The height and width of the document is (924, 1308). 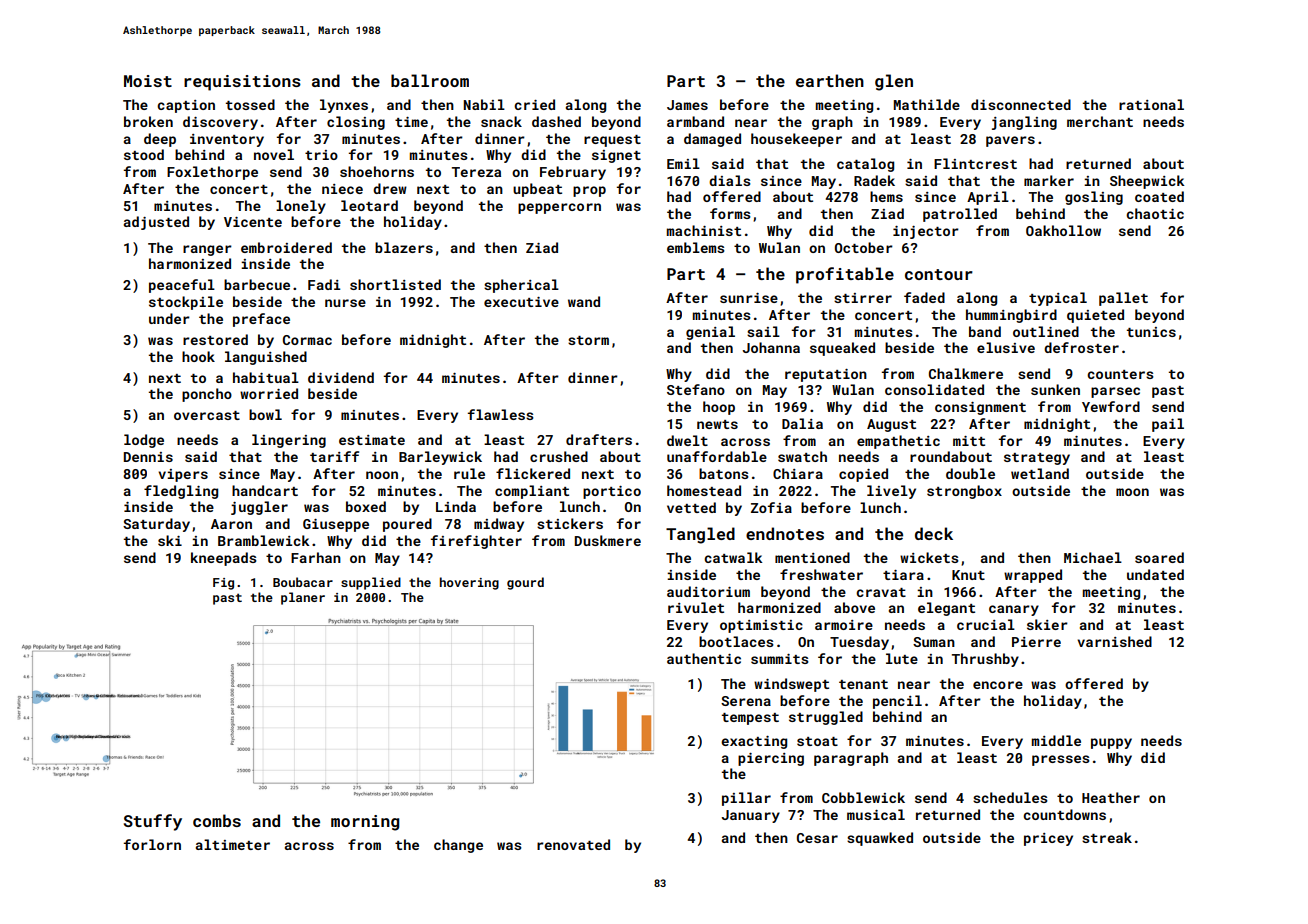 I want to click on forlorn, so click(x=152, y=844).
